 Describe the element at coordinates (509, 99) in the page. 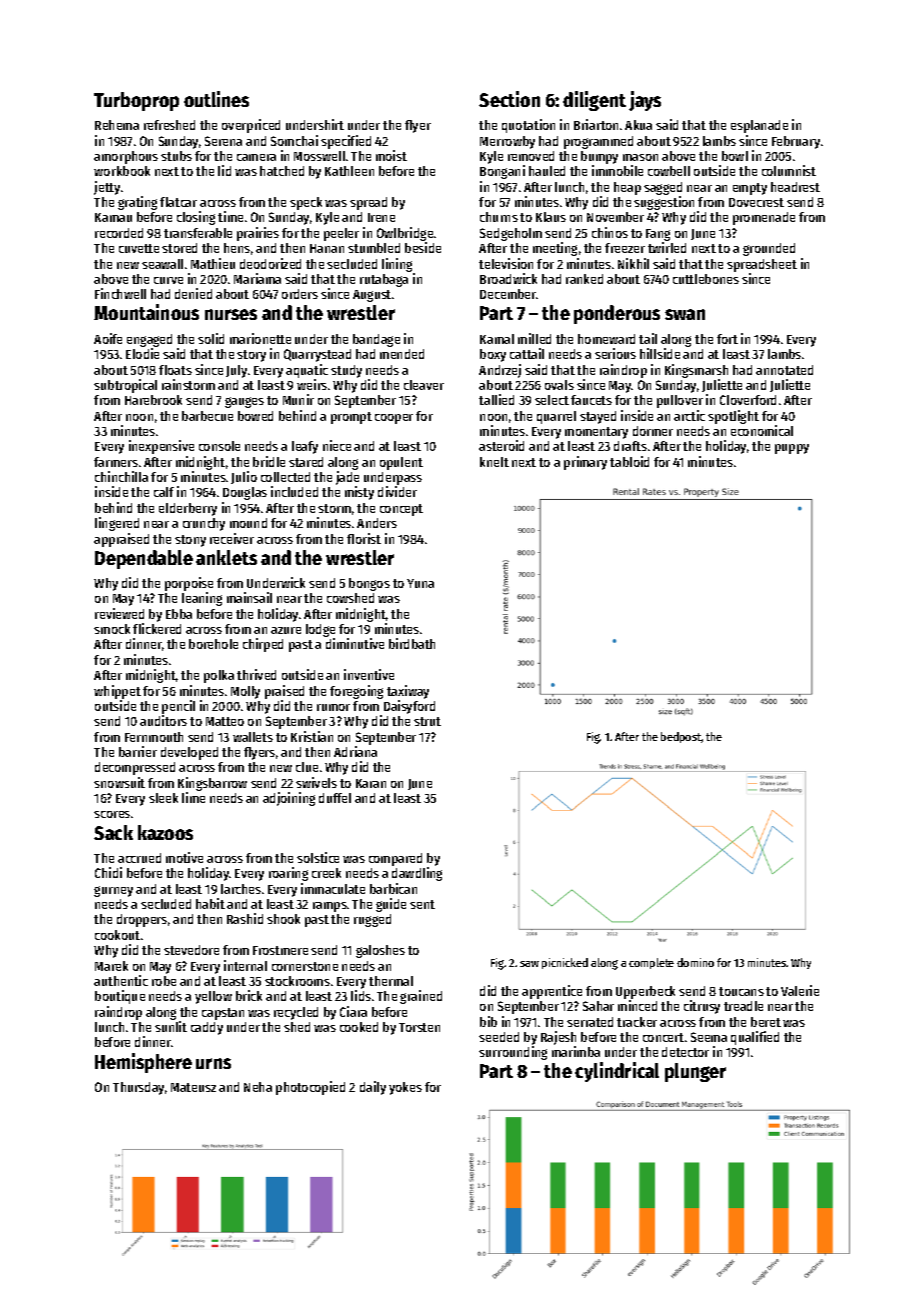

I see `Section` at that location.
